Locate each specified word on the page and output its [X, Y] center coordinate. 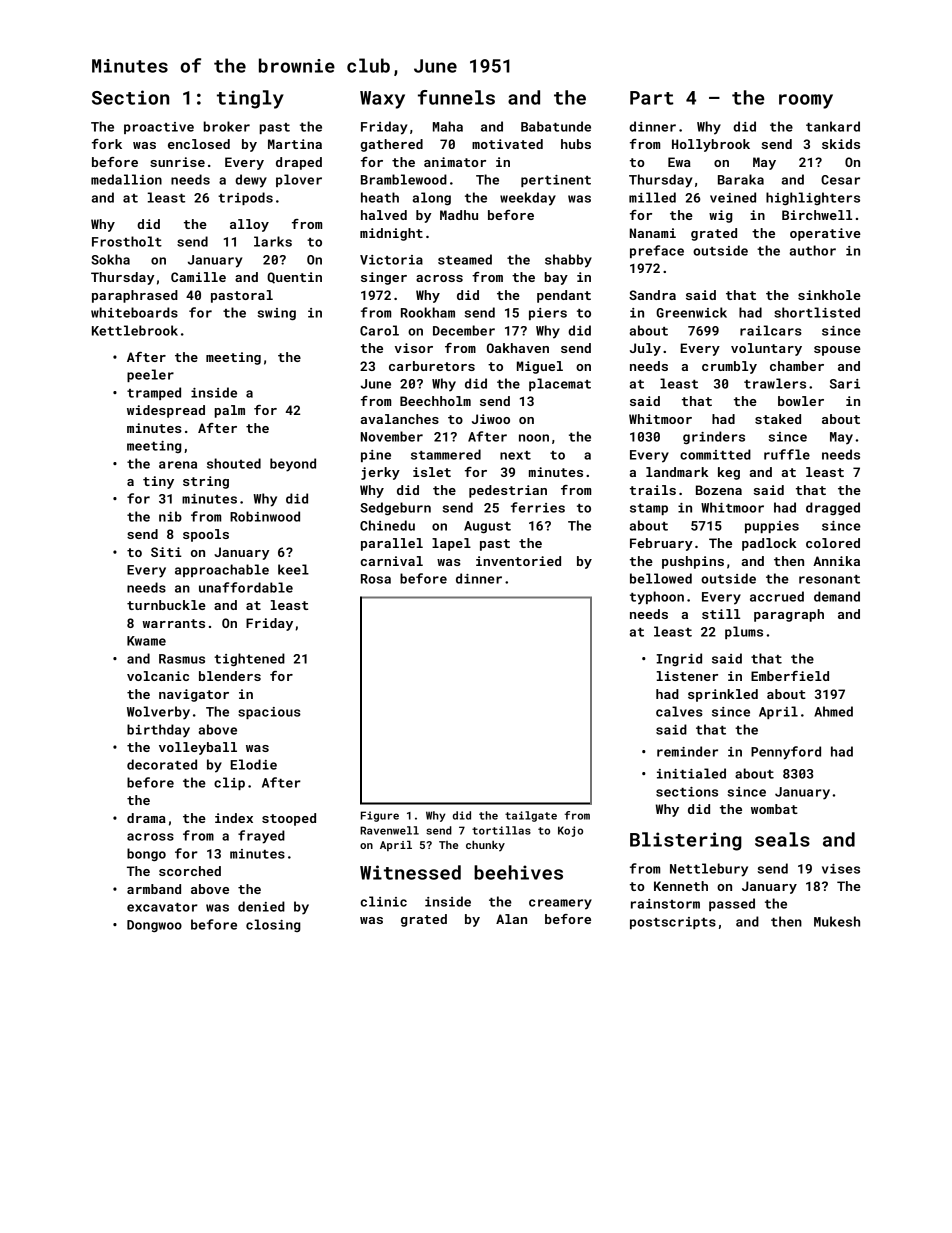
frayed [261, 837]
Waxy [382, 100]
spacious [269, 713]
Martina [295, 144]
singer [384, 278]
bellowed [661, 578]
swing [277, 314]
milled [652, 197]
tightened [249, 659]
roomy [806, 101]
